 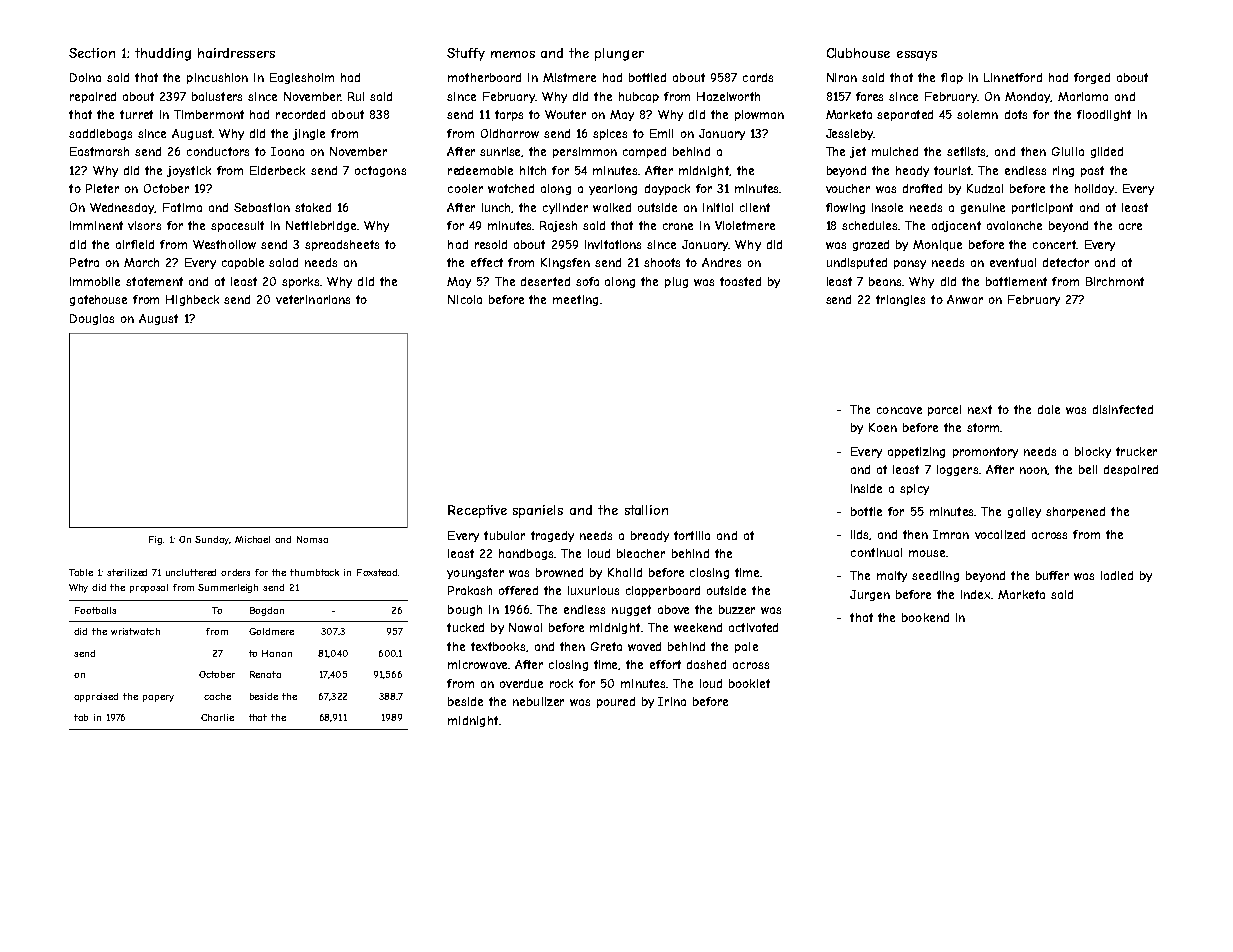 I want to click on Fig, so click(x=155, y=540).
